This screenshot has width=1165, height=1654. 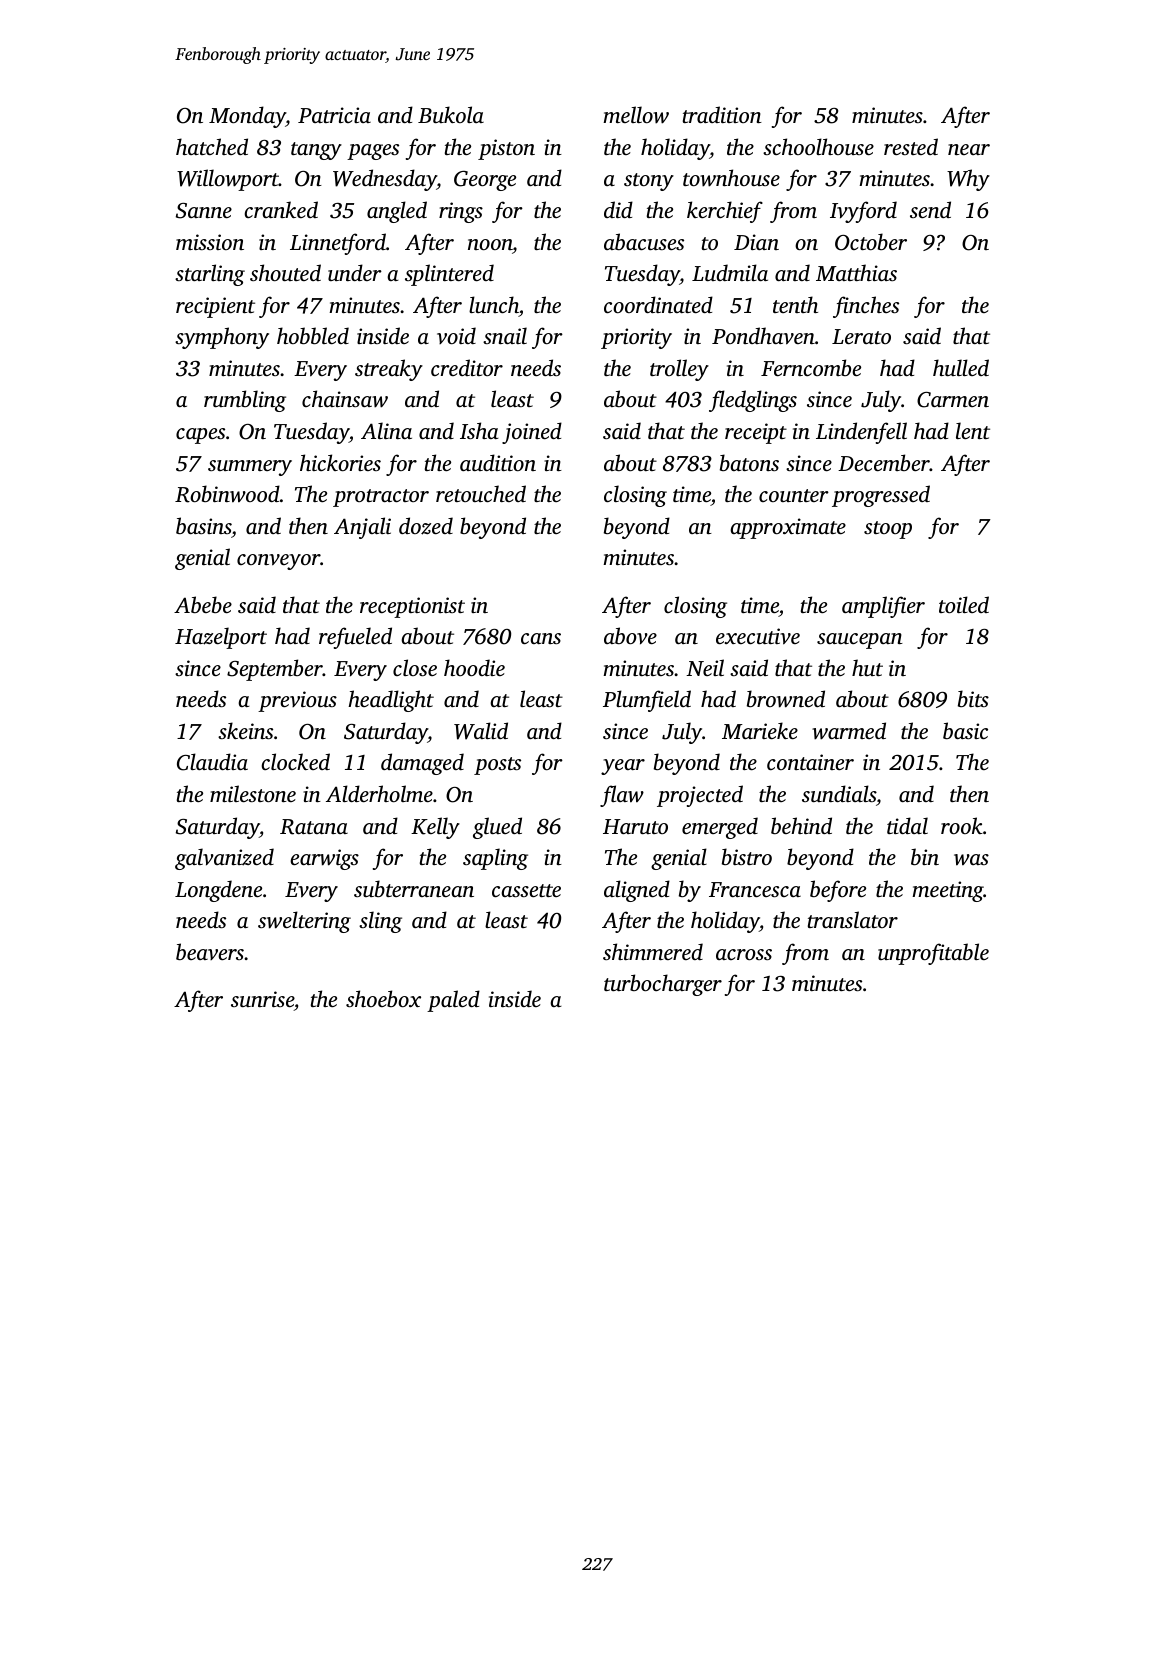 What do you see at coordinates (389, 370) in the screenshot?
I see `streaky` at bounding box center [389, 370].
